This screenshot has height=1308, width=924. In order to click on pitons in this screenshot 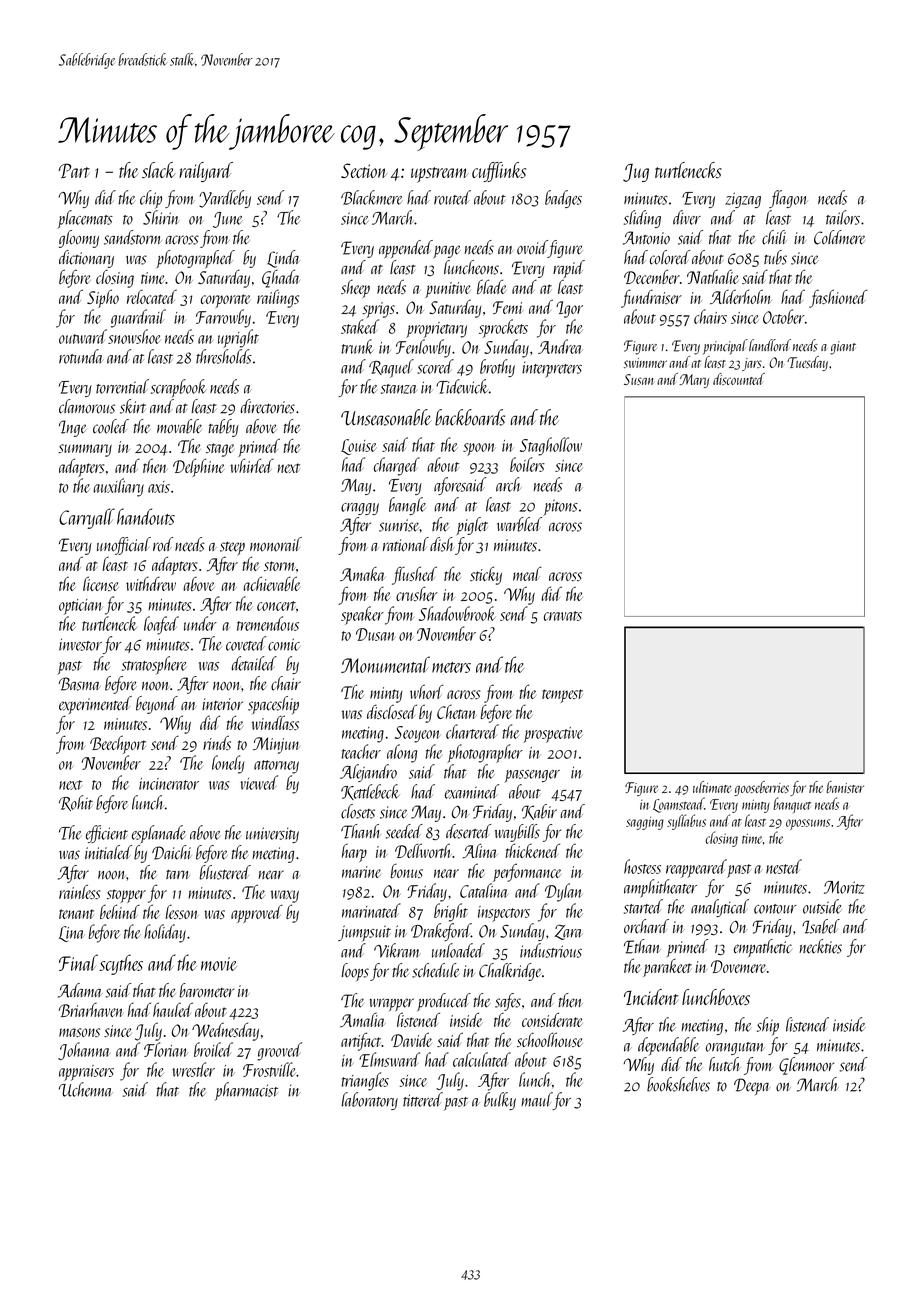, I will do `click(560, 507)`.
